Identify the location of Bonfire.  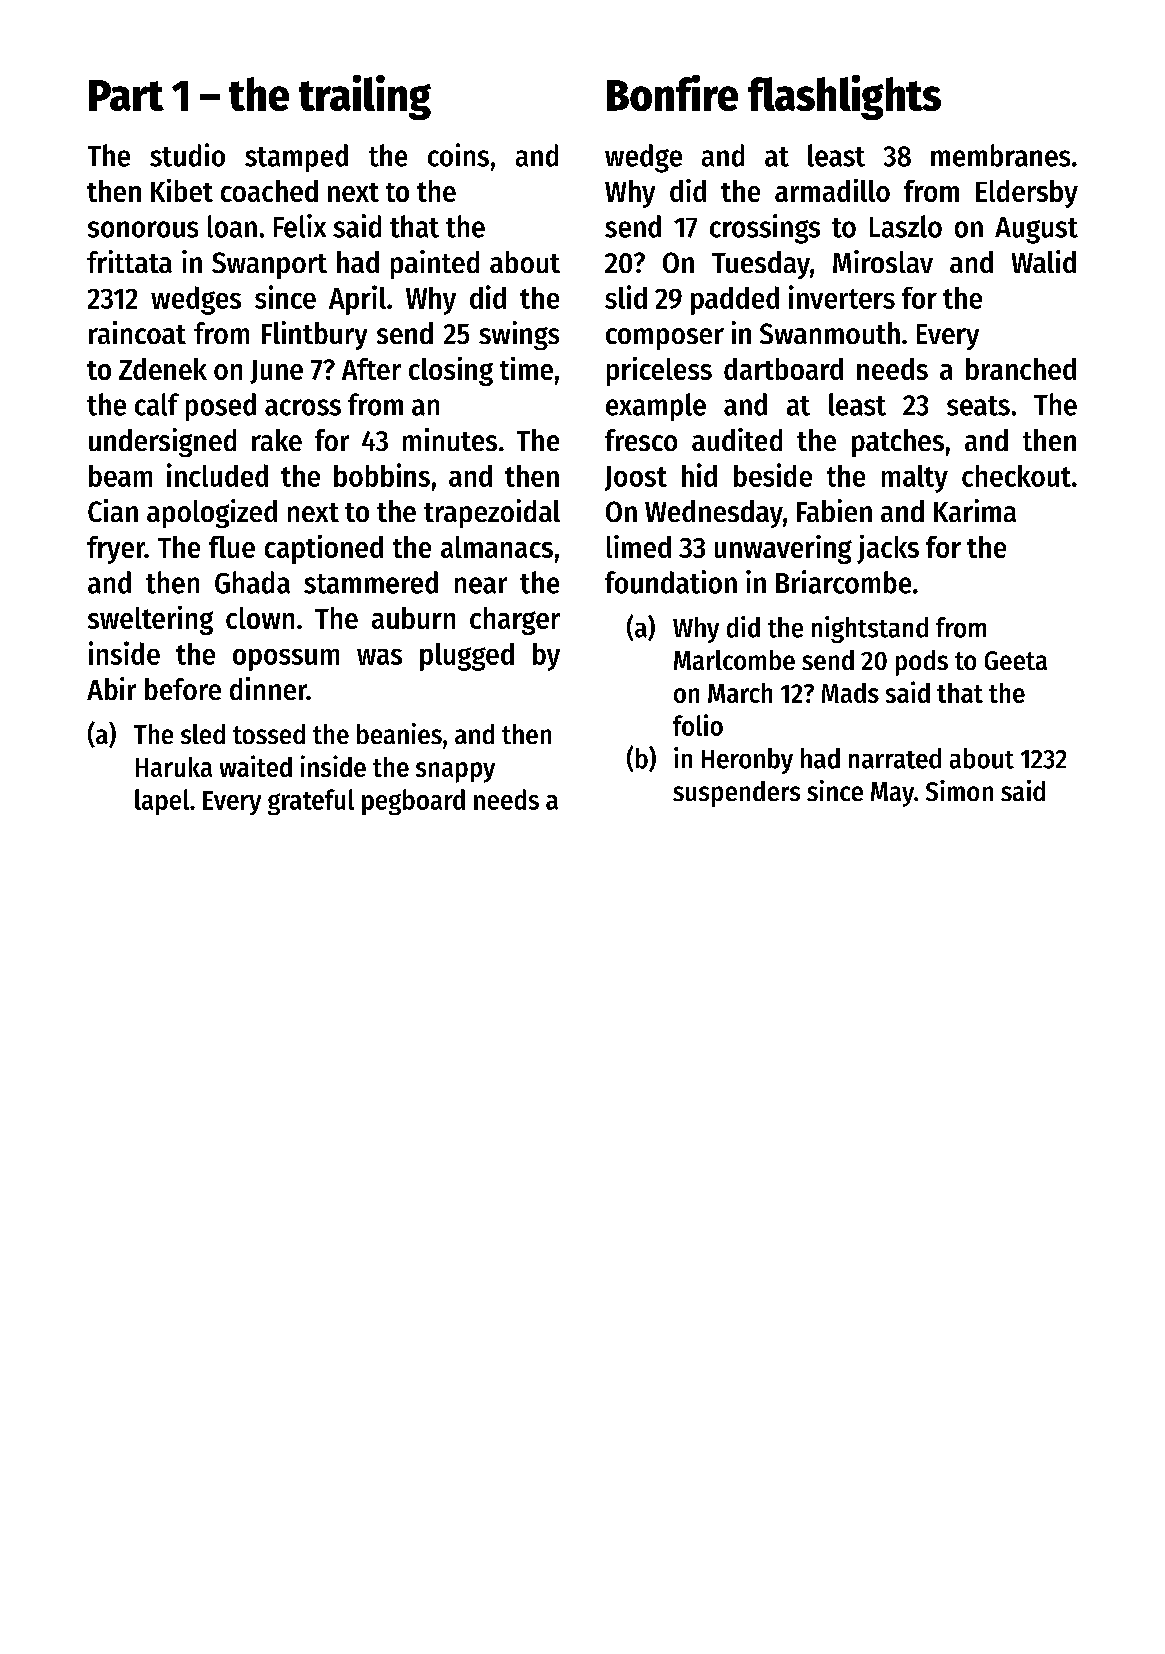
(672, 93).
